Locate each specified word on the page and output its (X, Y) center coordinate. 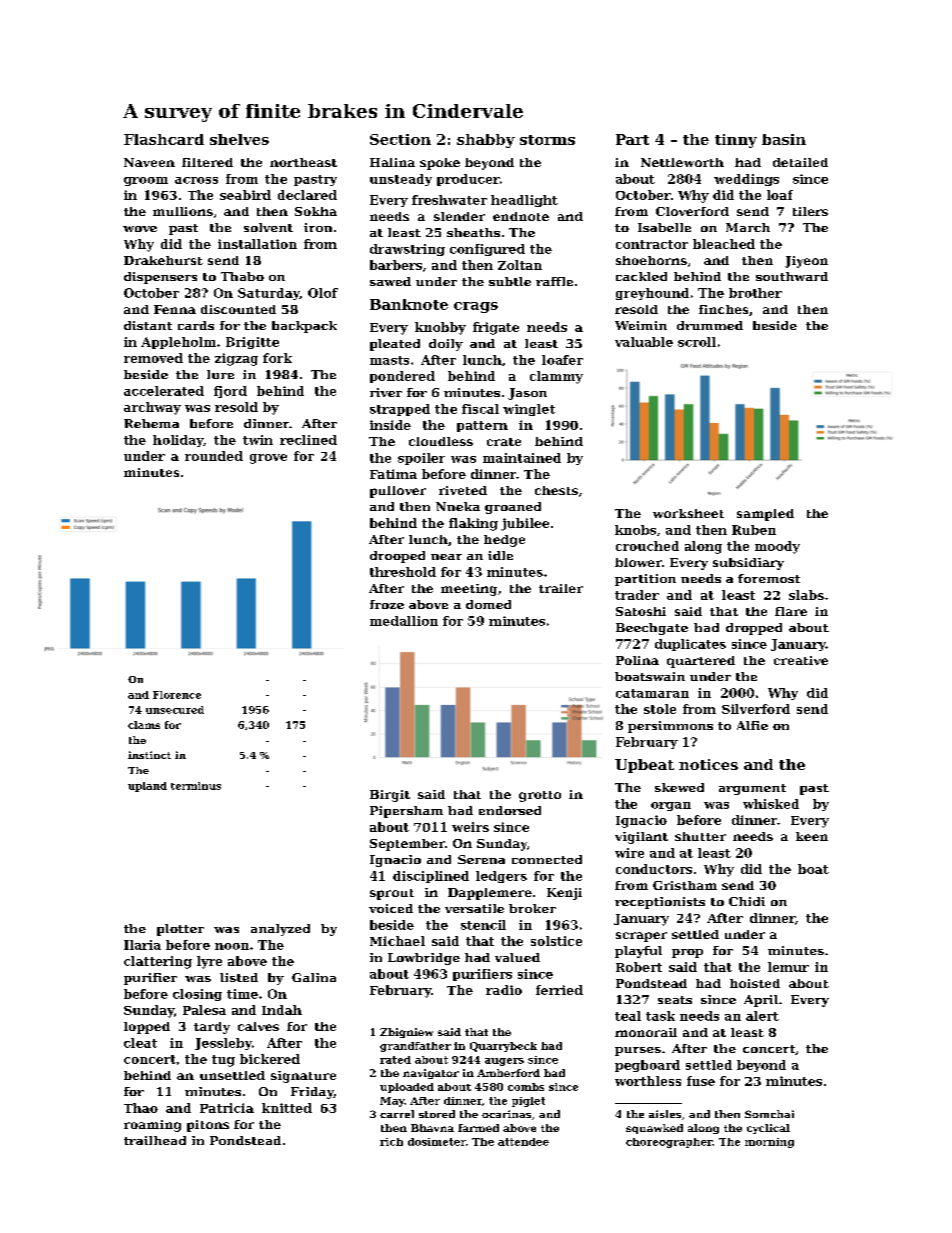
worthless (648, 1081)
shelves (239, 139)
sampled (765, 515)
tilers (810, 211)
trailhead (155, 1140)
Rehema (151, 423)
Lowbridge (424, 959)
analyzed (280, 930)
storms (547, 140)
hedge (504, 541)
